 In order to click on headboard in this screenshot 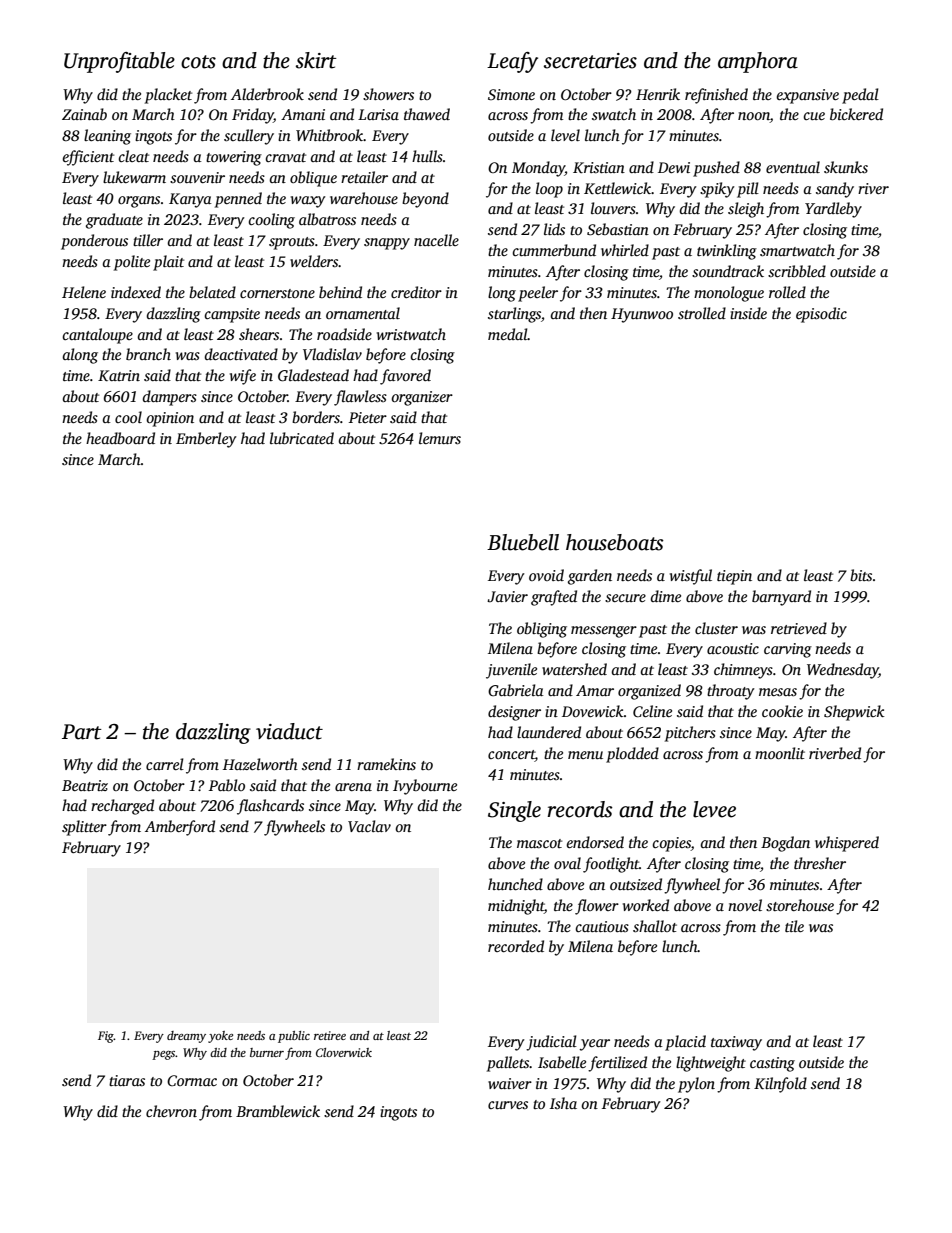, I will do `click(120, 438)`.
